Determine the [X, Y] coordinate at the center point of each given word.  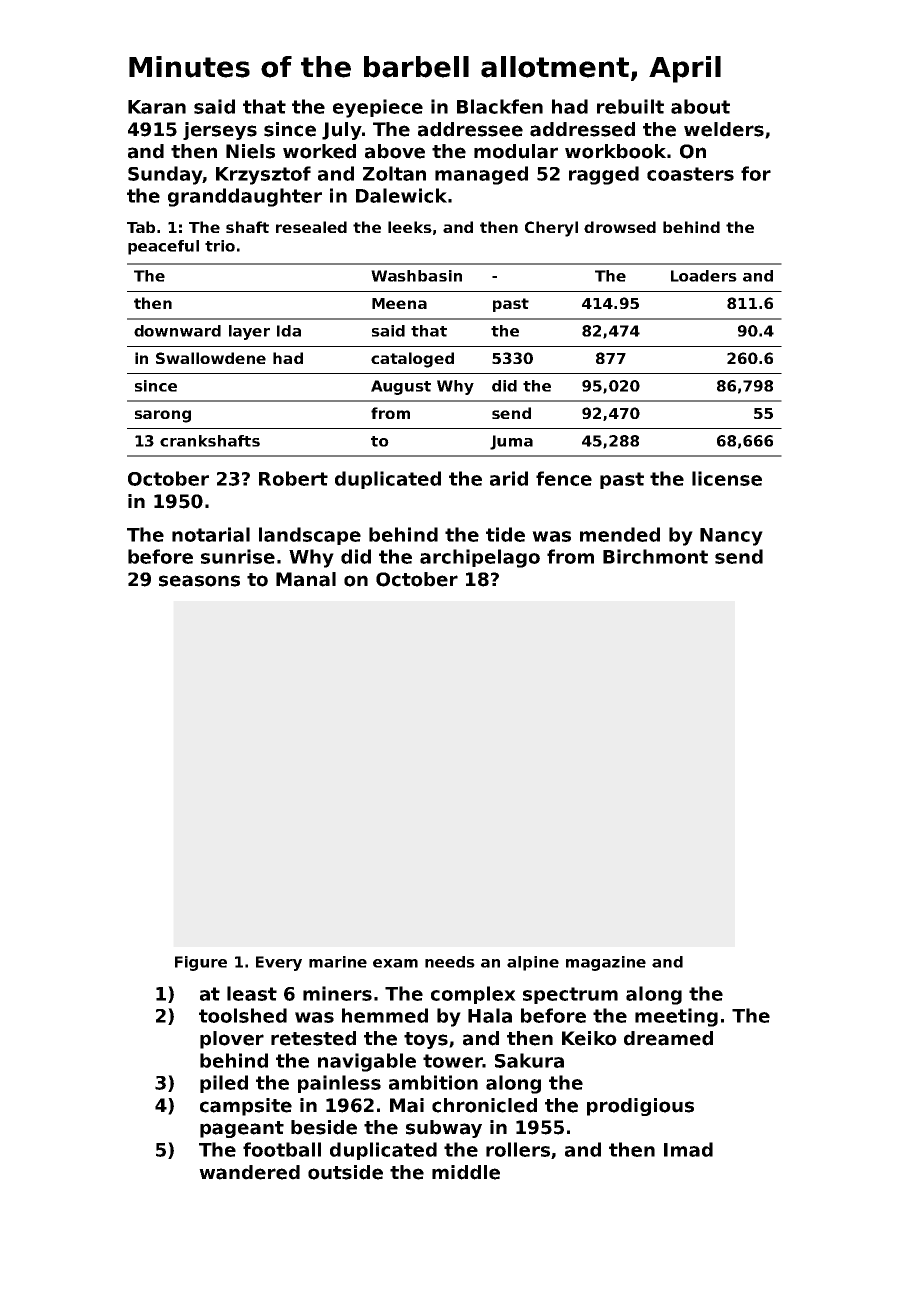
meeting [676, 1017]
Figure [201, 963]
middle [466, 1172]
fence [564, 478]
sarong [163, 416]
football [282, 1149]
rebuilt [630, 106]
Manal [306, 579]
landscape [310, 536]
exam [395, 963]
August [401, 387]
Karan [157, 107]
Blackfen [500, 106]
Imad [688, 1149]
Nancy [731, 537]
